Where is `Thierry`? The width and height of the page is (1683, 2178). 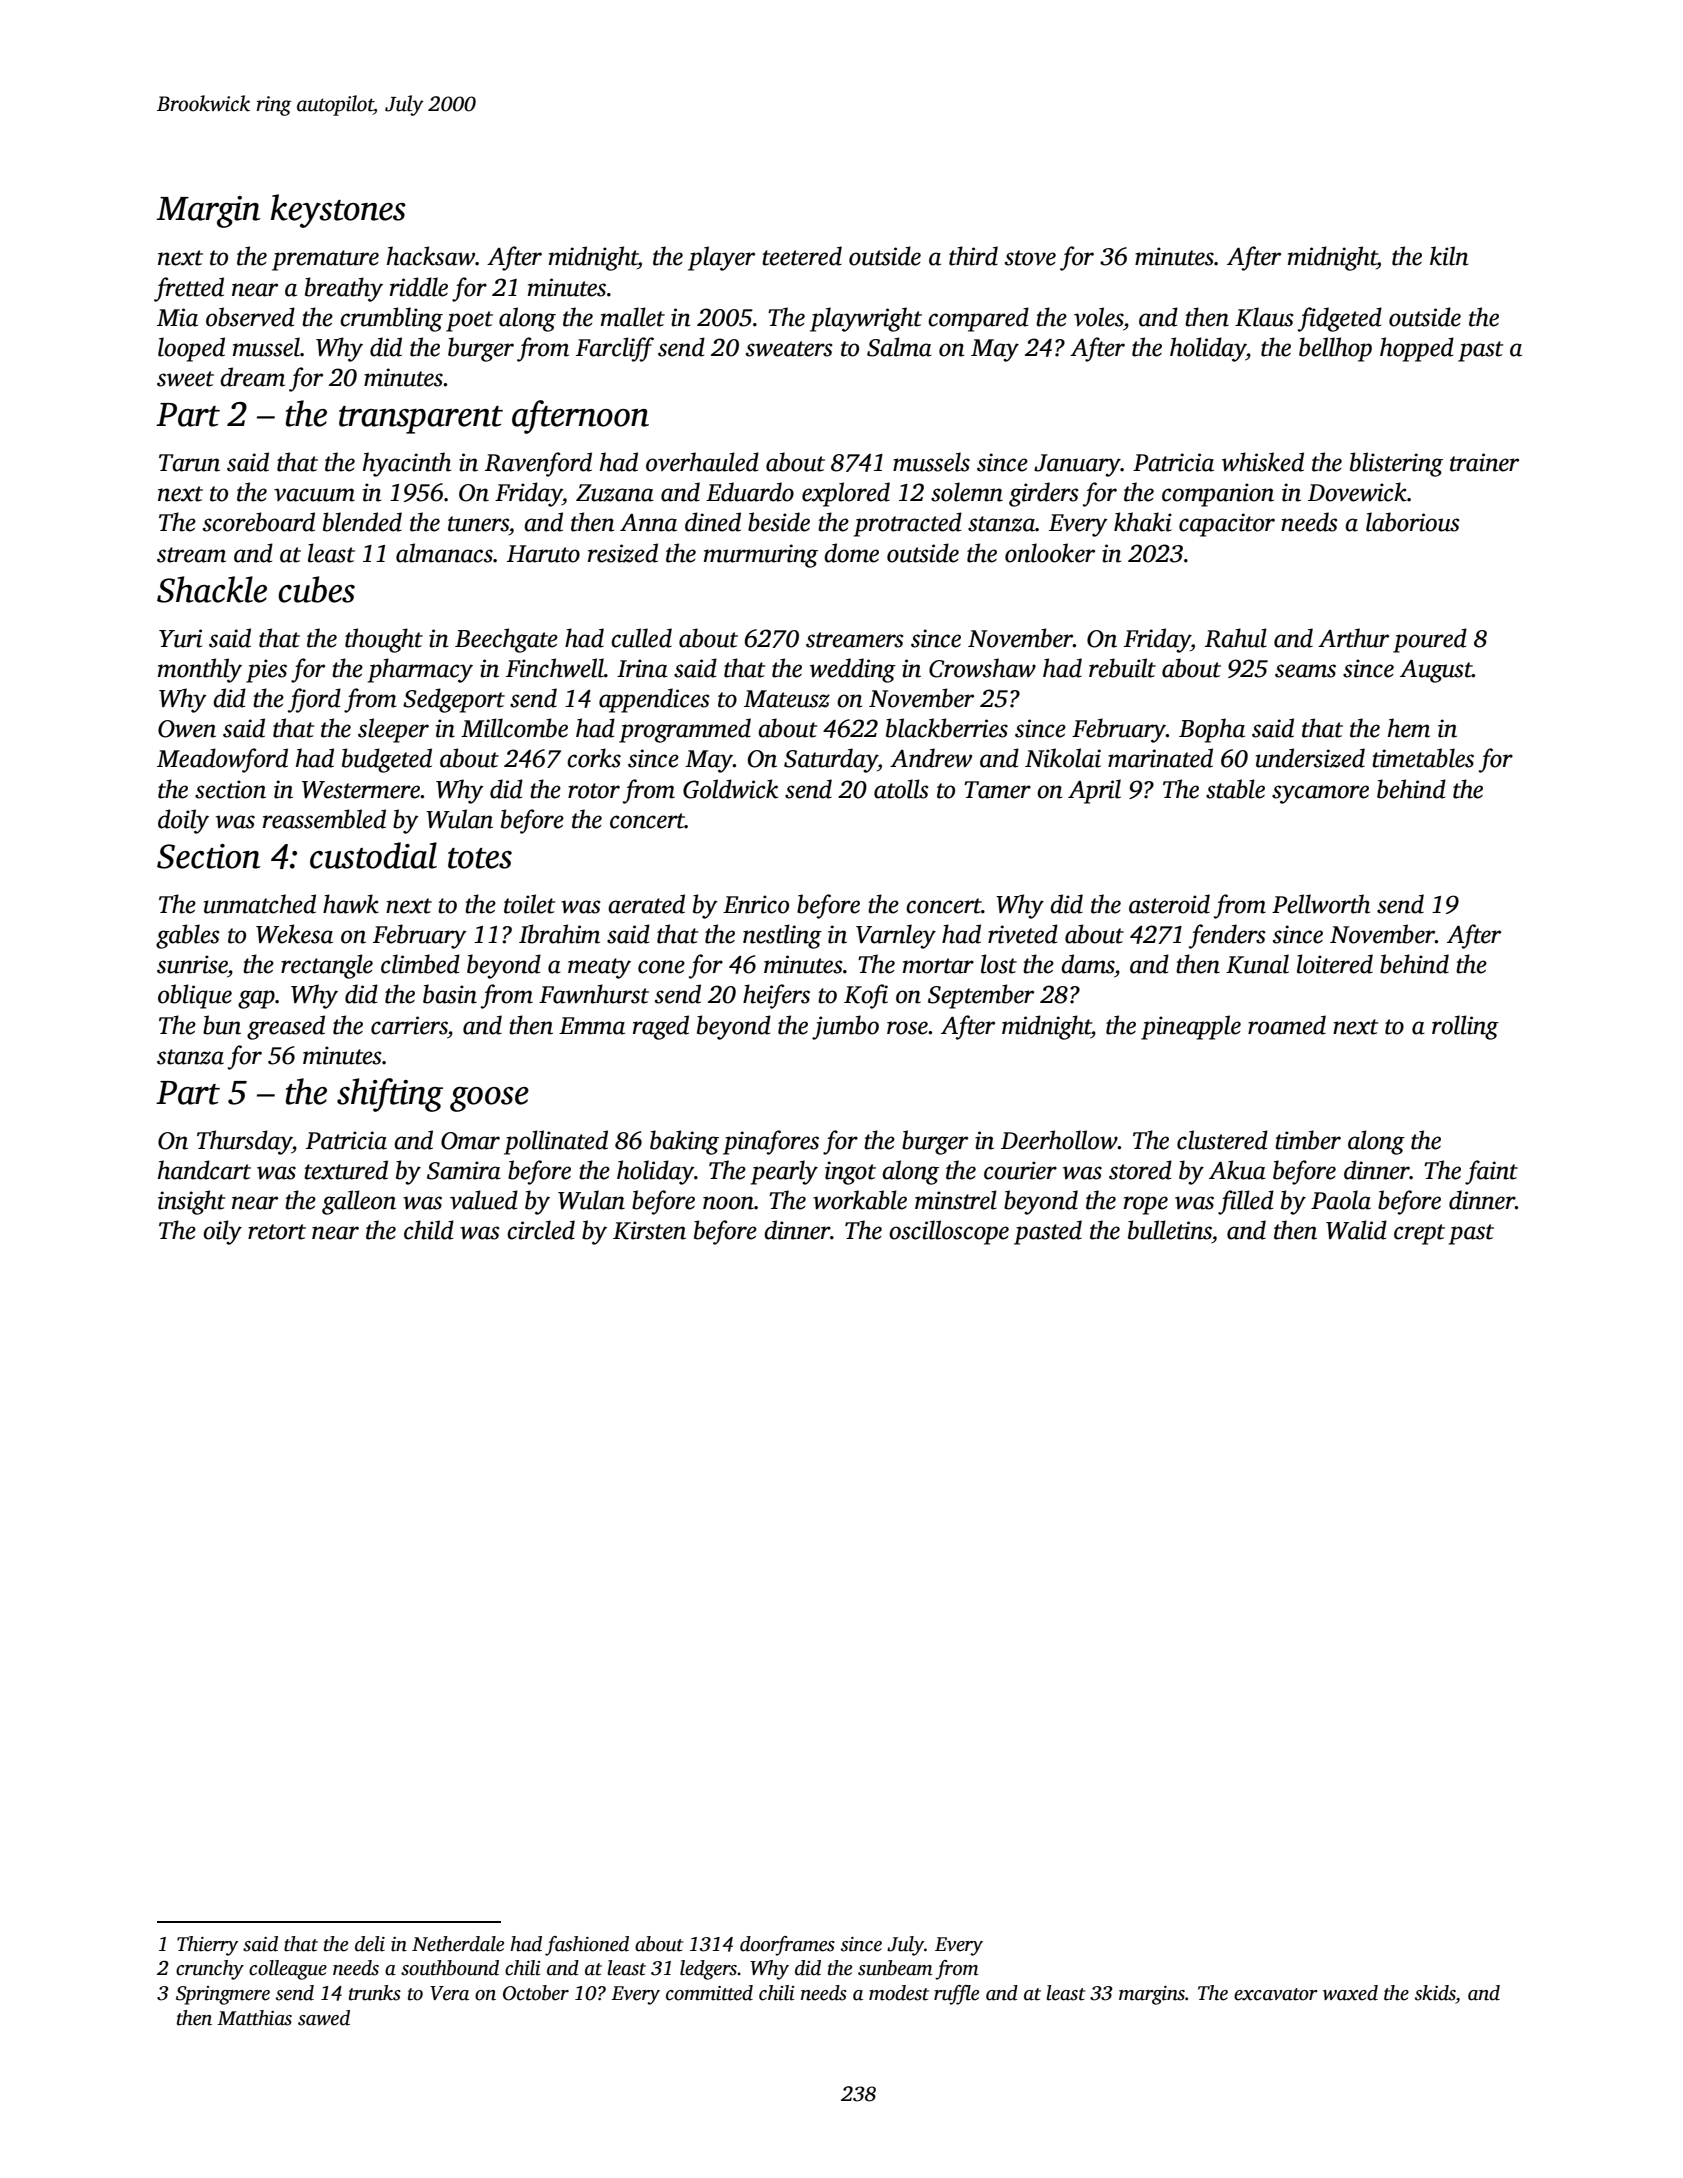 Thierry is located at coordinates (207, 1946).
